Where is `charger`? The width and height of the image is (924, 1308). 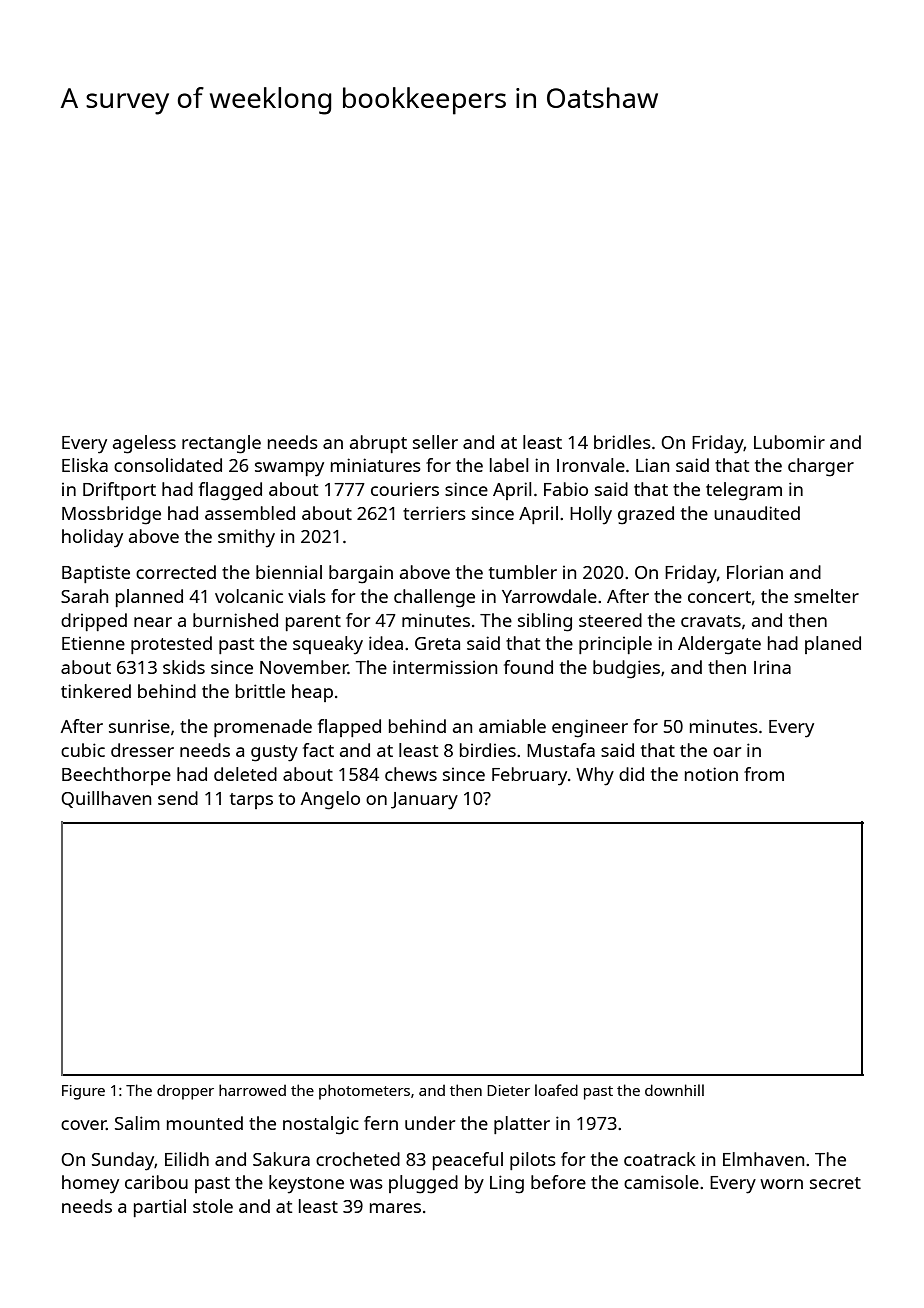
charger is located at coordinates (821, 467).
